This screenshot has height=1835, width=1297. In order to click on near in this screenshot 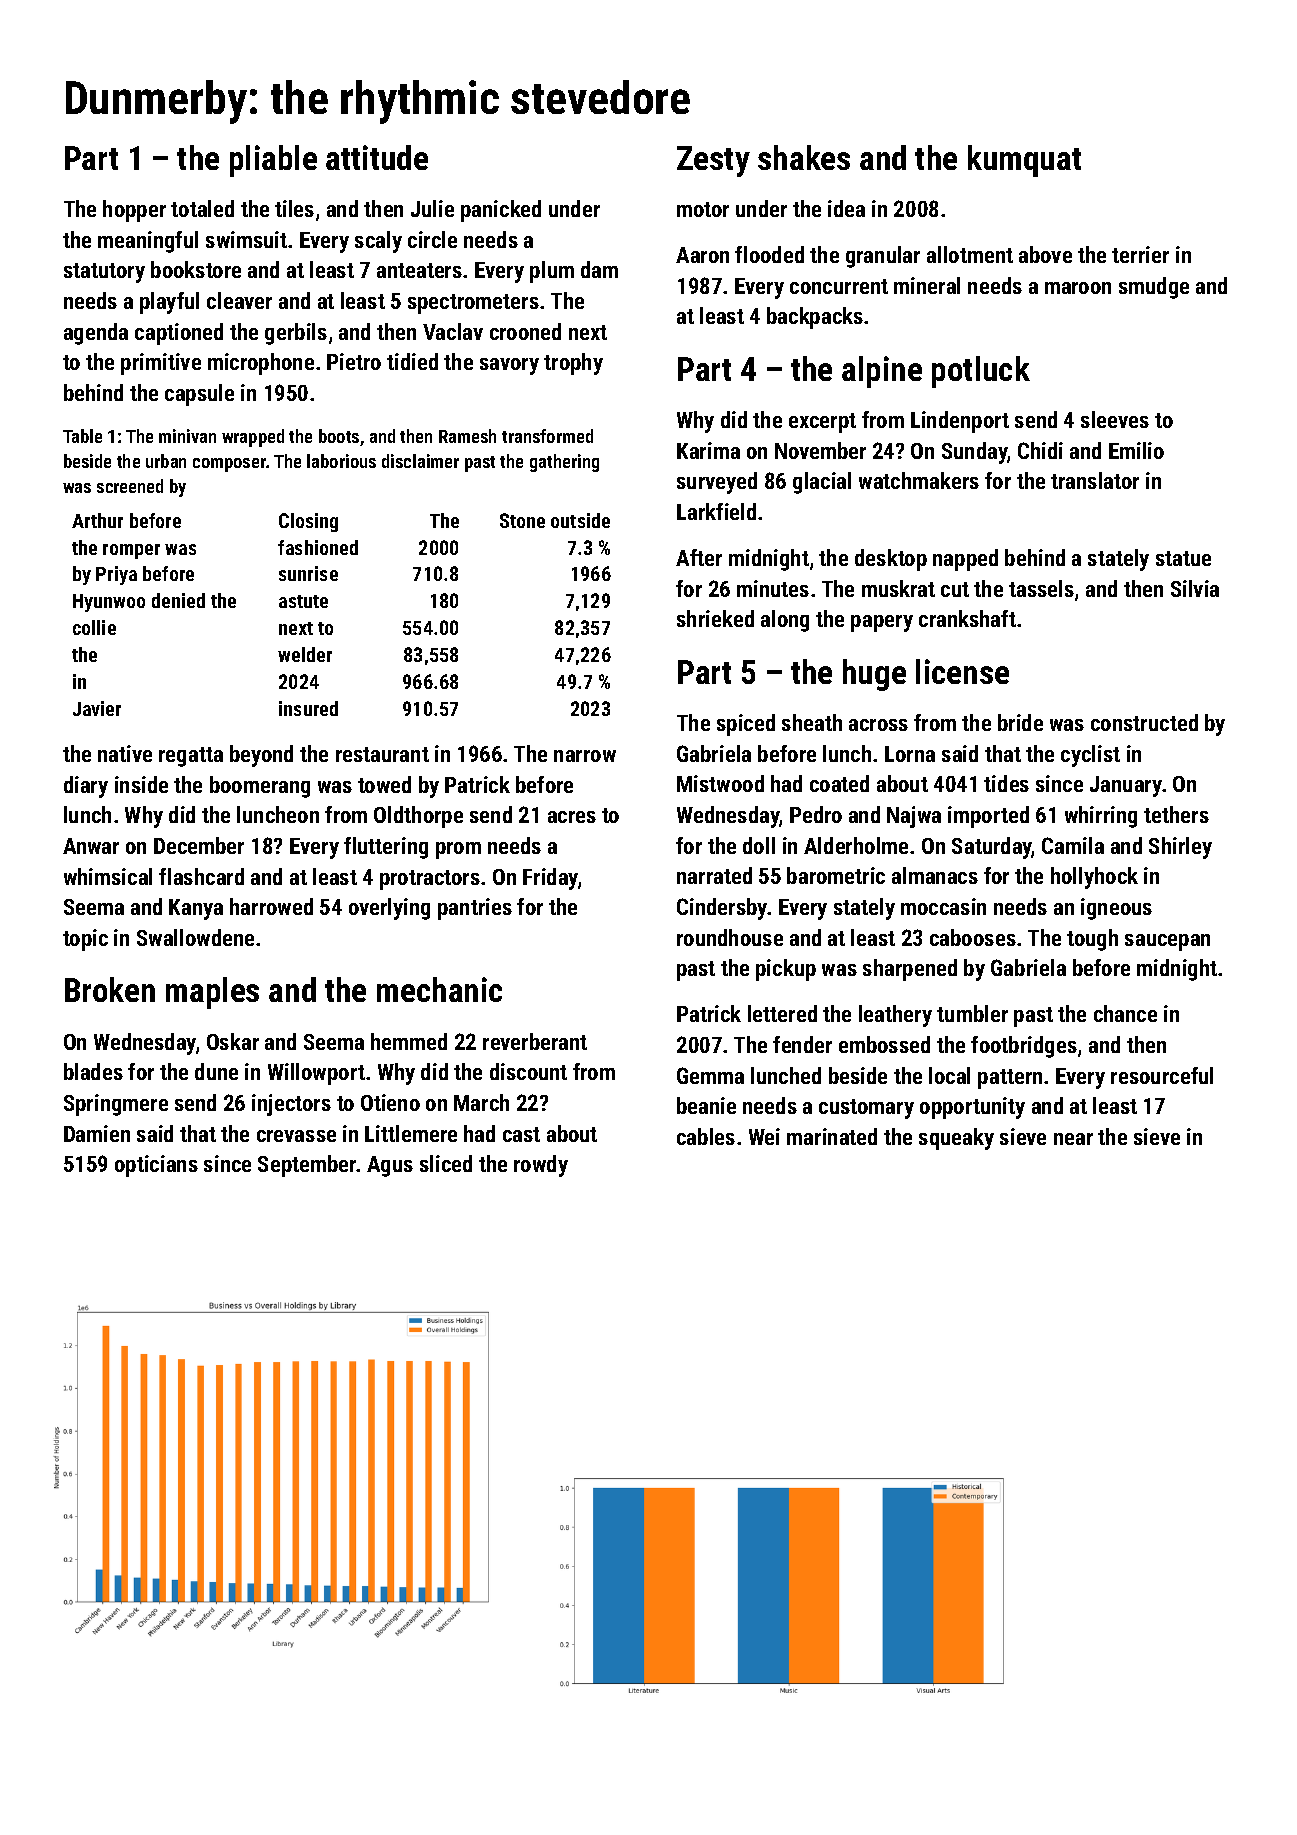, I will do `click(1073, 1139)`.
